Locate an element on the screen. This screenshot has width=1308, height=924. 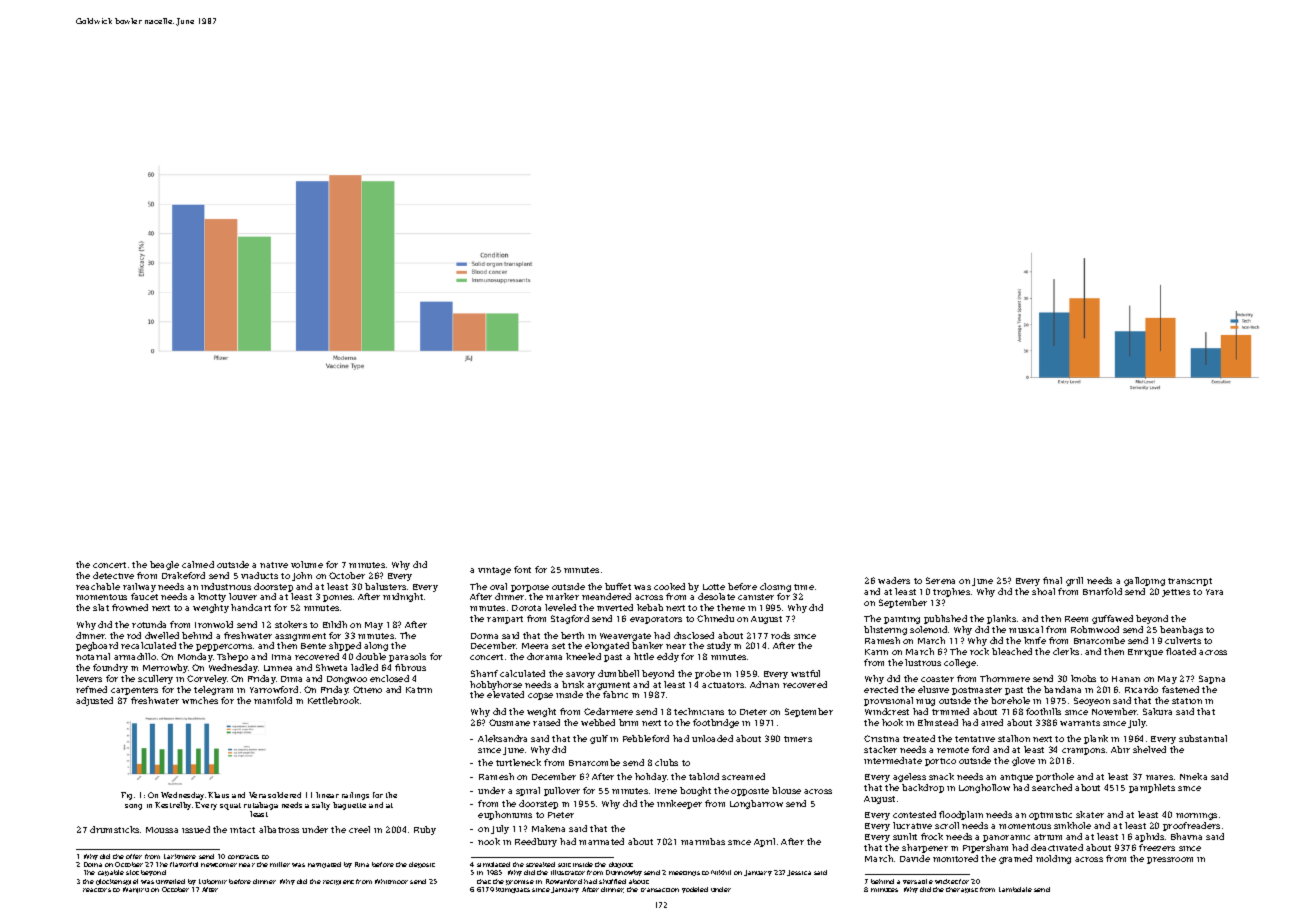
font is located at coordinates (522, 569).
